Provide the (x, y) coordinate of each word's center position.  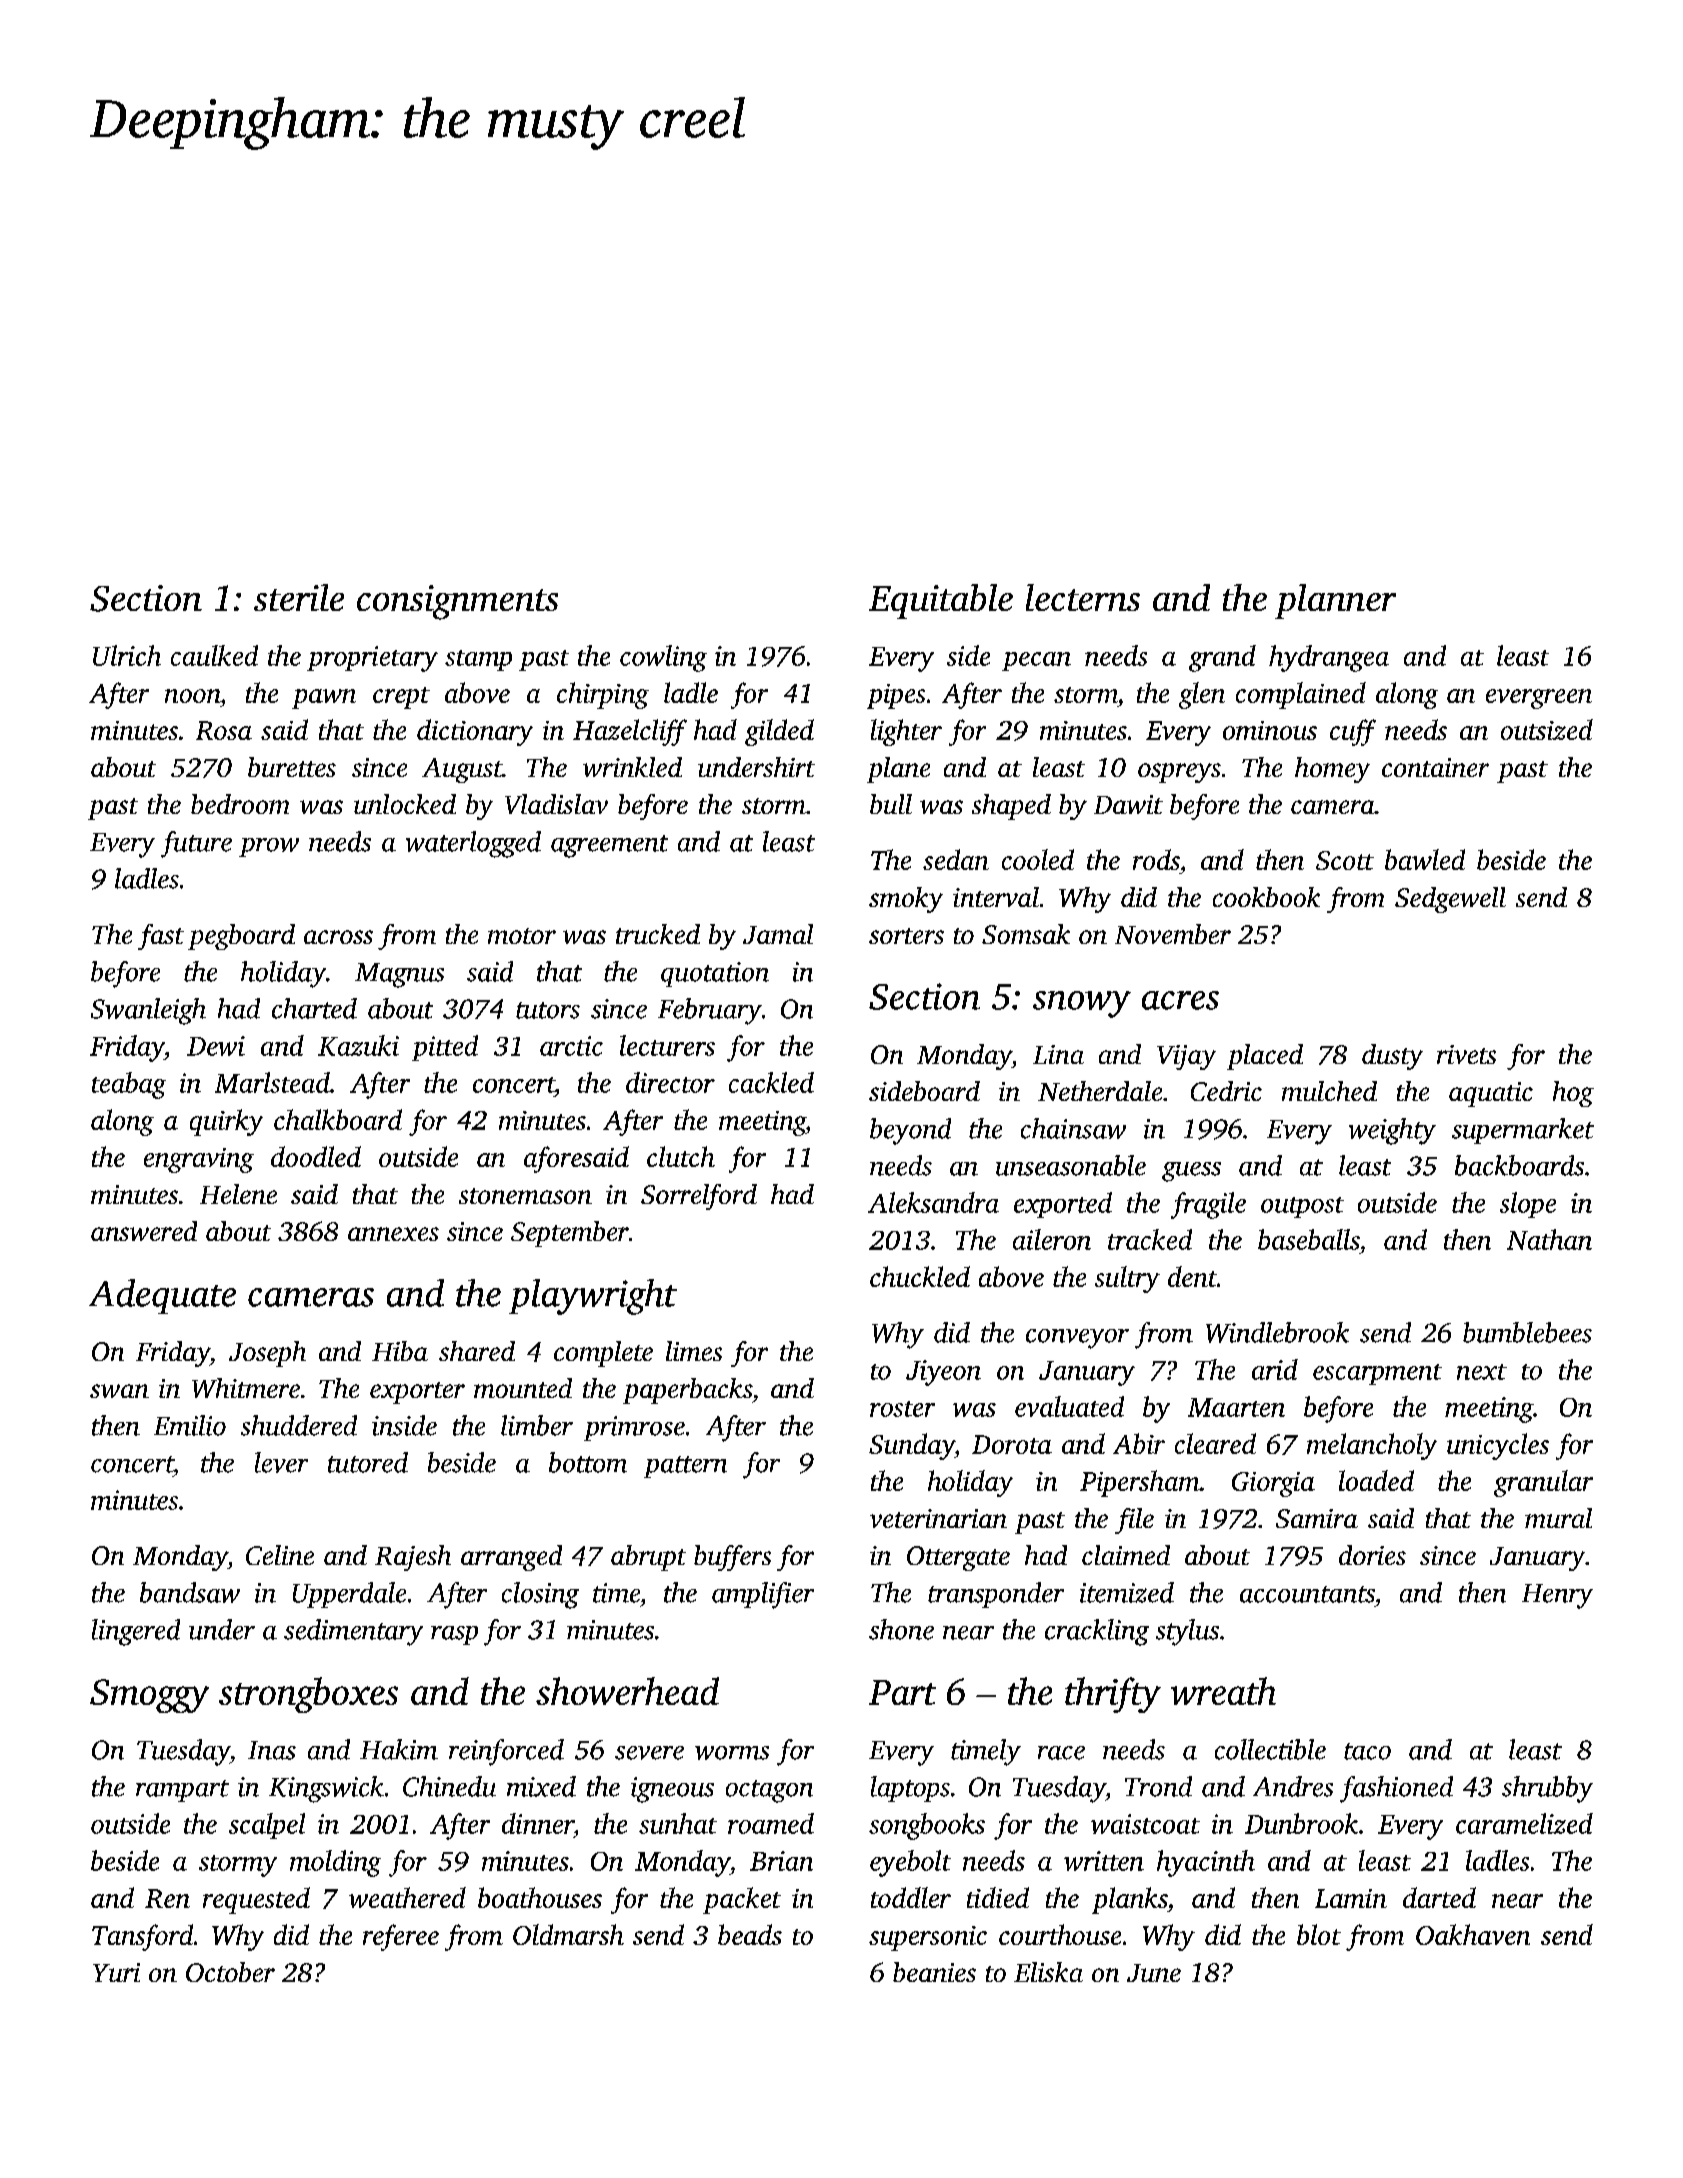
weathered (407, 1897)
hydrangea (1329, 658)
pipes (896, 696)
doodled (316, 1156)
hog (1573, 1094)
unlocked (405, 804)
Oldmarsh (568, 1934)
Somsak (1026, 934)
